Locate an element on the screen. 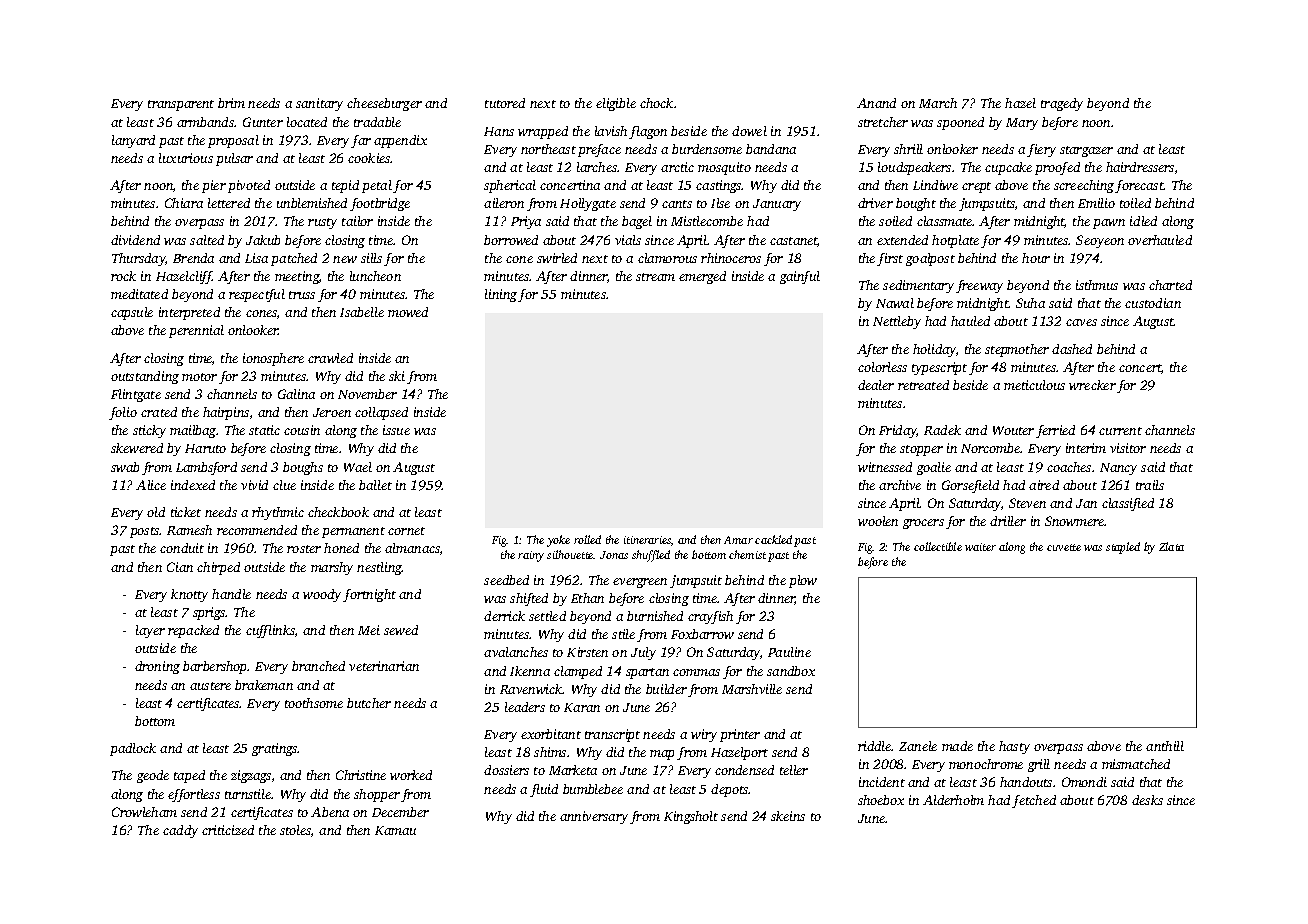  Abena is located at coordinates (330, 812).
